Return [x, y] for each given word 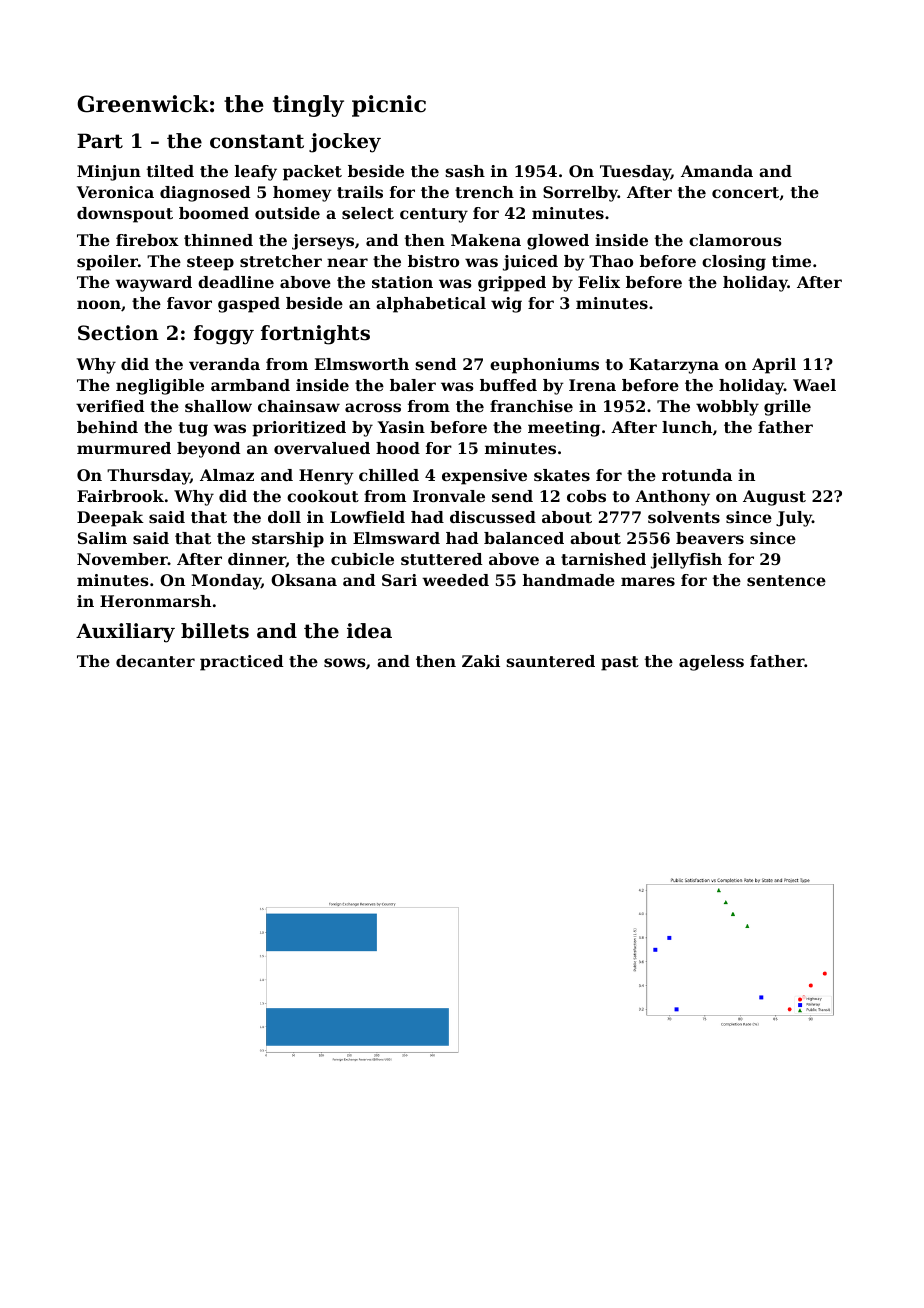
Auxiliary [125, 633]
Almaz [227, 475]
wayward [153, 284]
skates [562, 475]
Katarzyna [674, 366]
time [791, 261]
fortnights [315, 335]
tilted [170, 171]
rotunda [697, 475]
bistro [433, 261]
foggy [224, 335]
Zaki [481, 661]
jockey [345, 143]
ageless [711, 663]
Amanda [717, 171]
